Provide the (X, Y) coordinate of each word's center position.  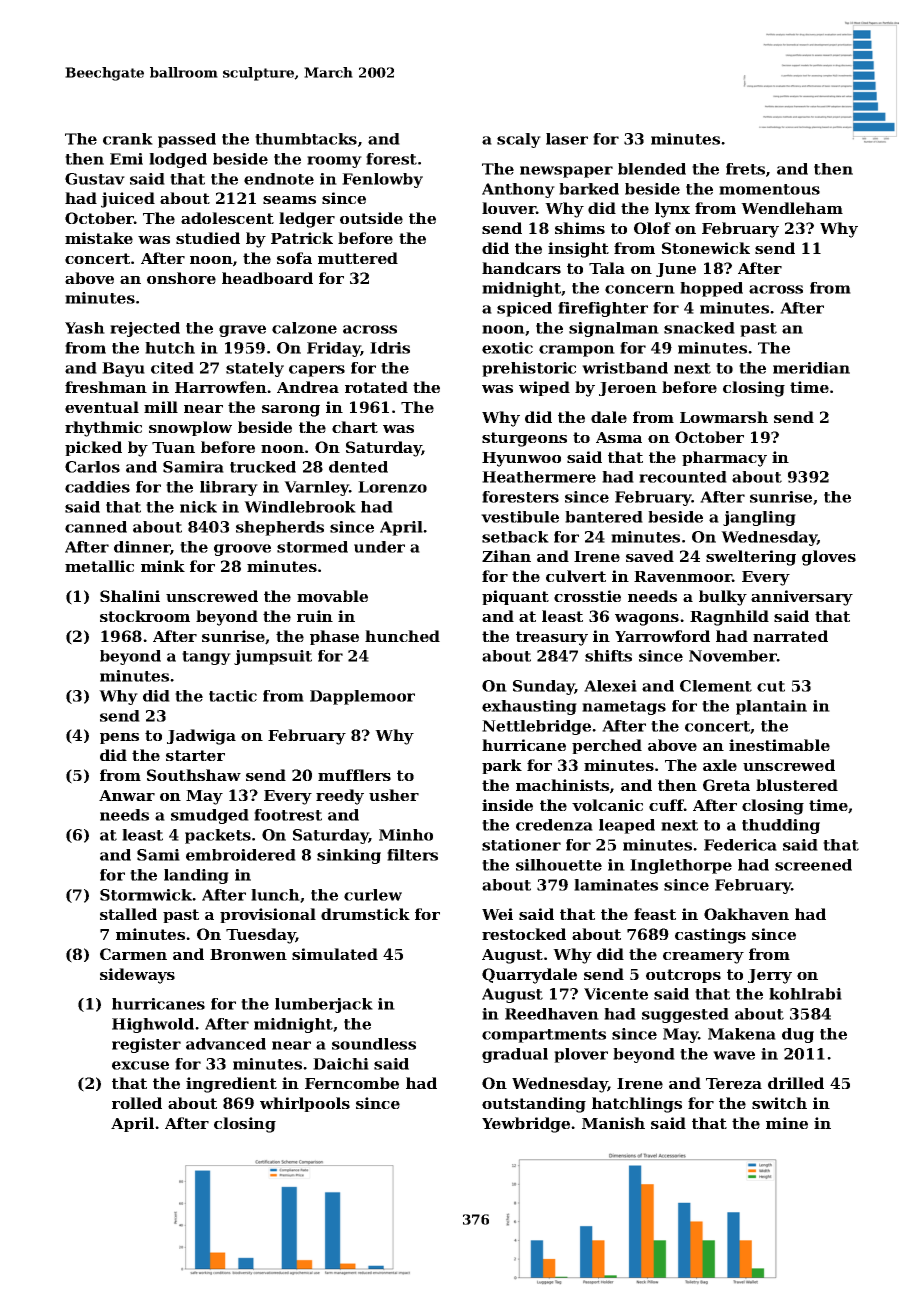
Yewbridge (526, 1125)
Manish (613, 1123)
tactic (233, 696)
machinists (562, 785)
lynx (672, 210)
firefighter (603, 309)
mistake (99, 238)
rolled (137, 1103)
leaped (627, 826)
